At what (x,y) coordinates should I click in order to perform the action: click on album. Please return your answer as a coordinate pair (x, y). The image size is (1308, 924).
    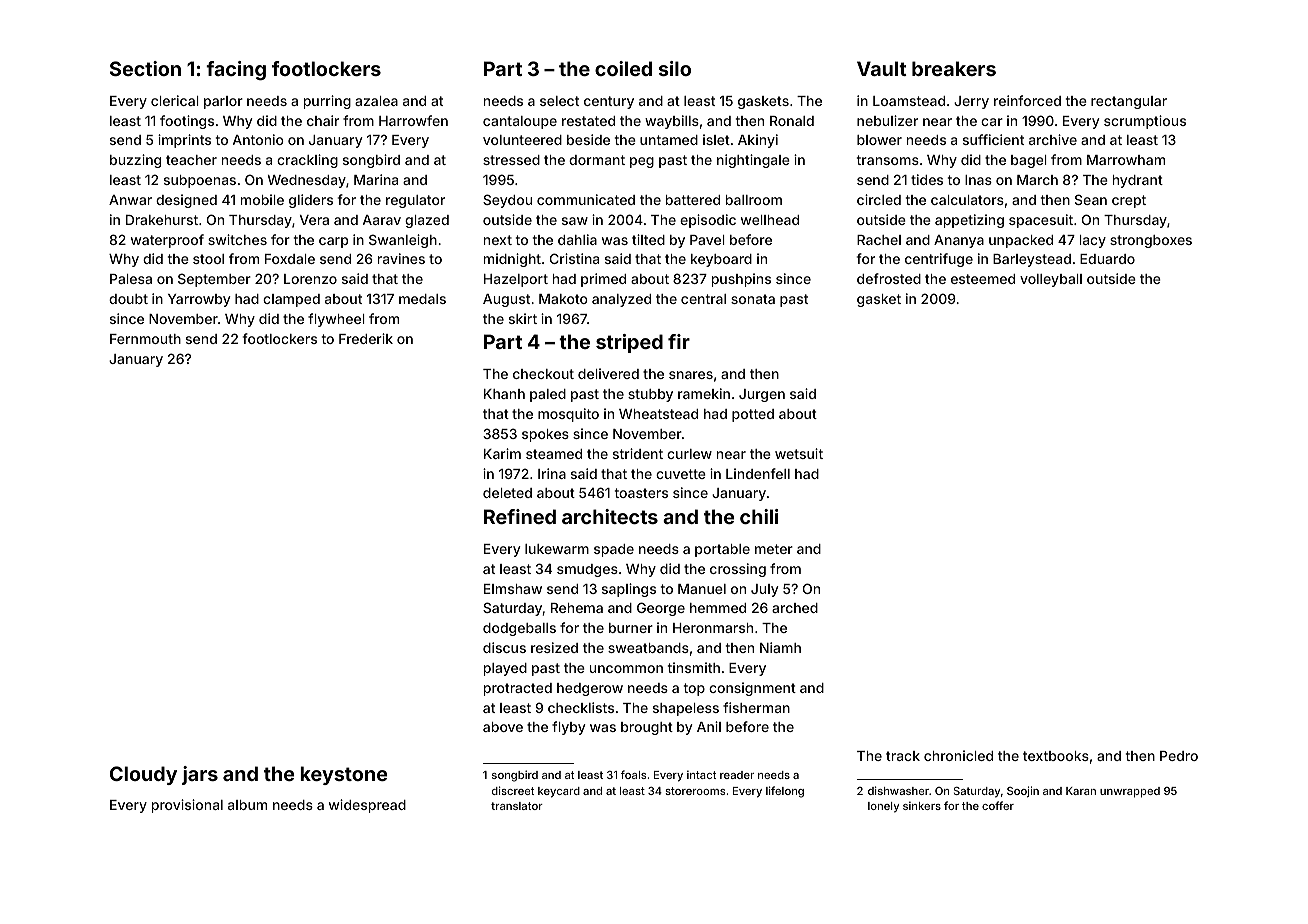
    Looking at the image, I should click on (247, 805).
